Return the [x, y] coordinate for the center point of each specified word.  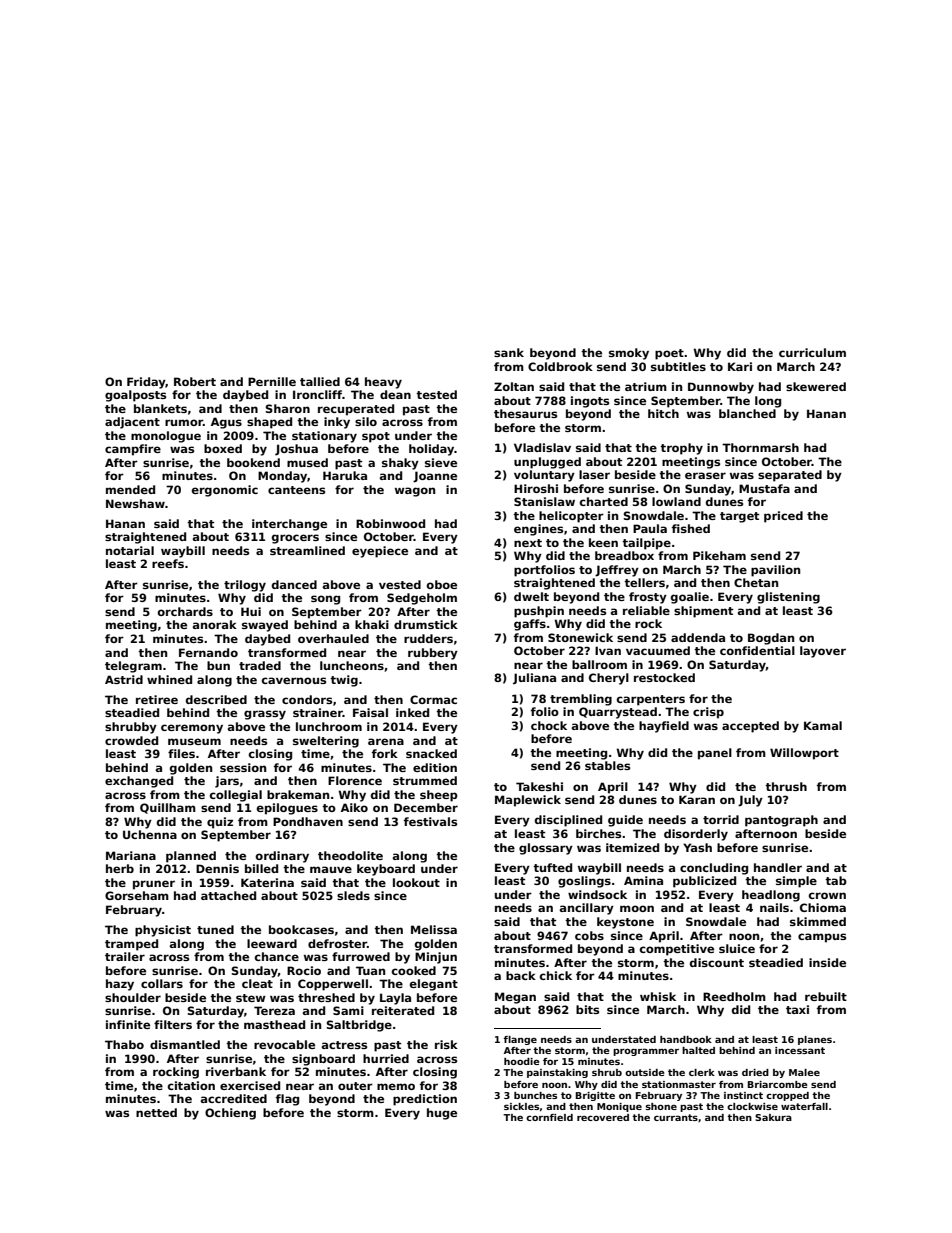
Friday [146, 383]
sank [509, 352]
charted [604, 501]
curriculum [812, 352]
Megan [515, 998]
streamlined [307, 550]
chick [556, 975]
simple [796, 882]
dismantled [185, 1044]
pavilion [775, 571]
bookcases [301, 929]
